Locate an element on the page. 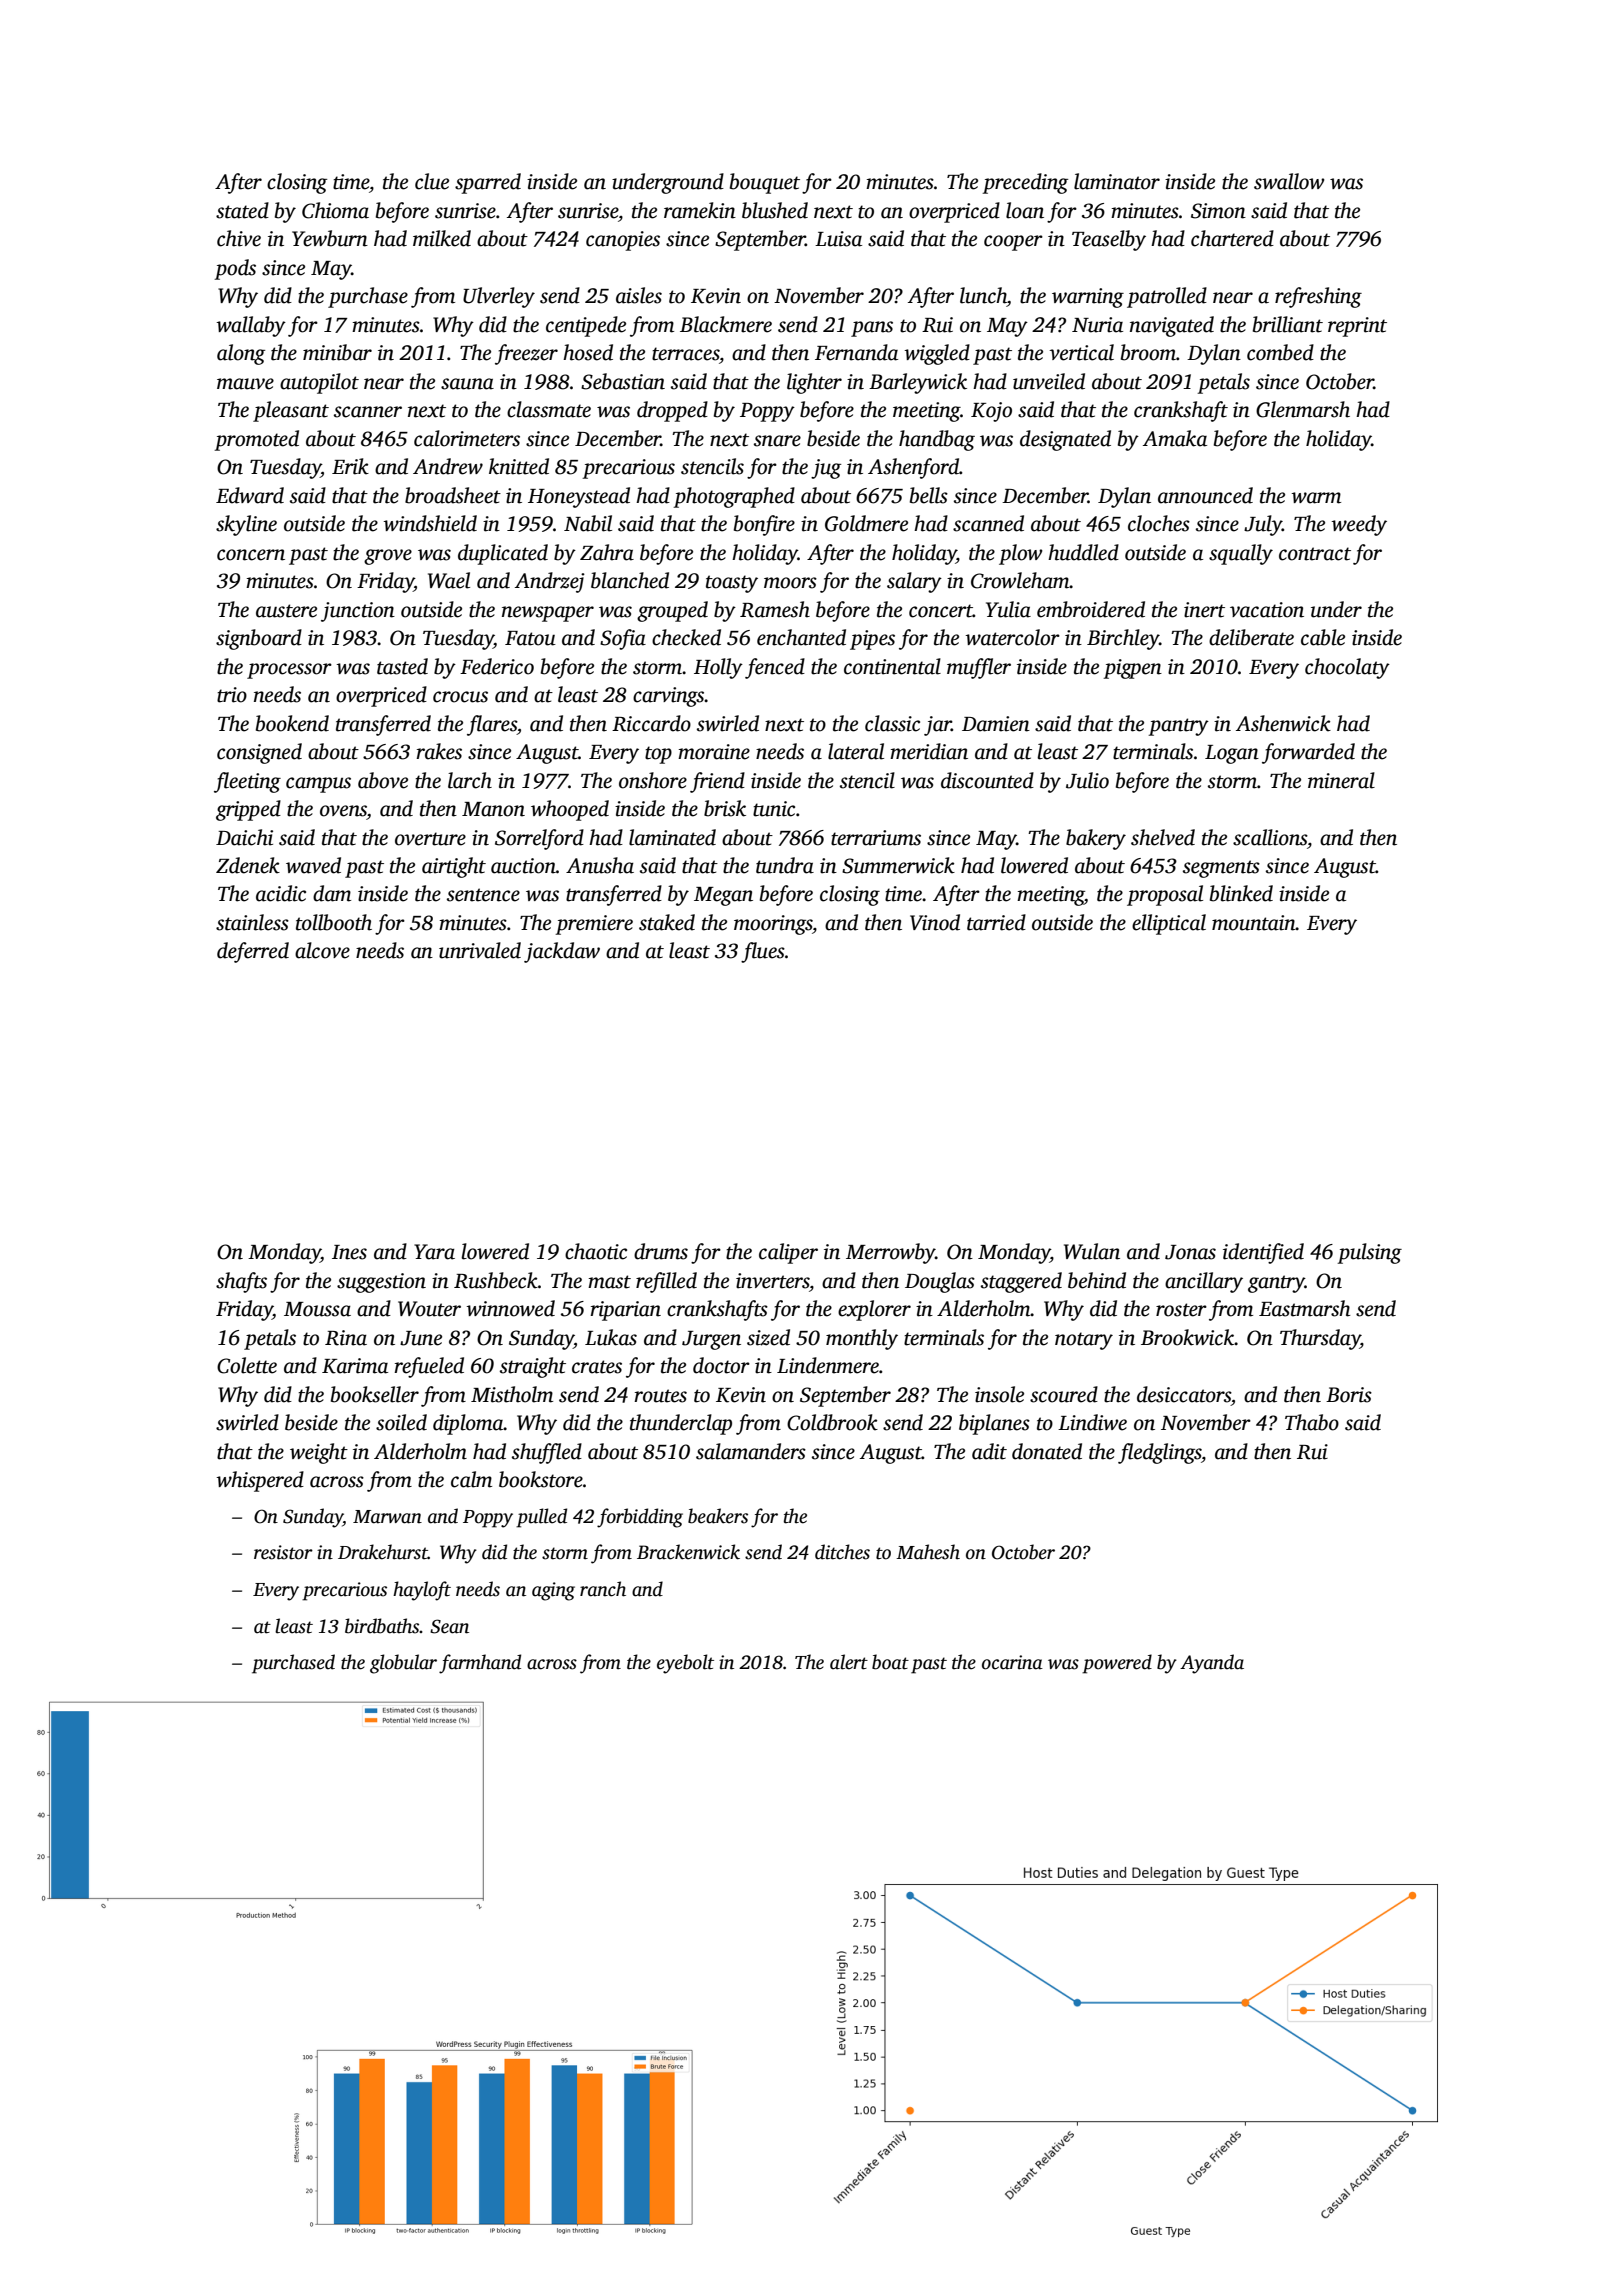  caliper is located at coordinates (788, 1253).
